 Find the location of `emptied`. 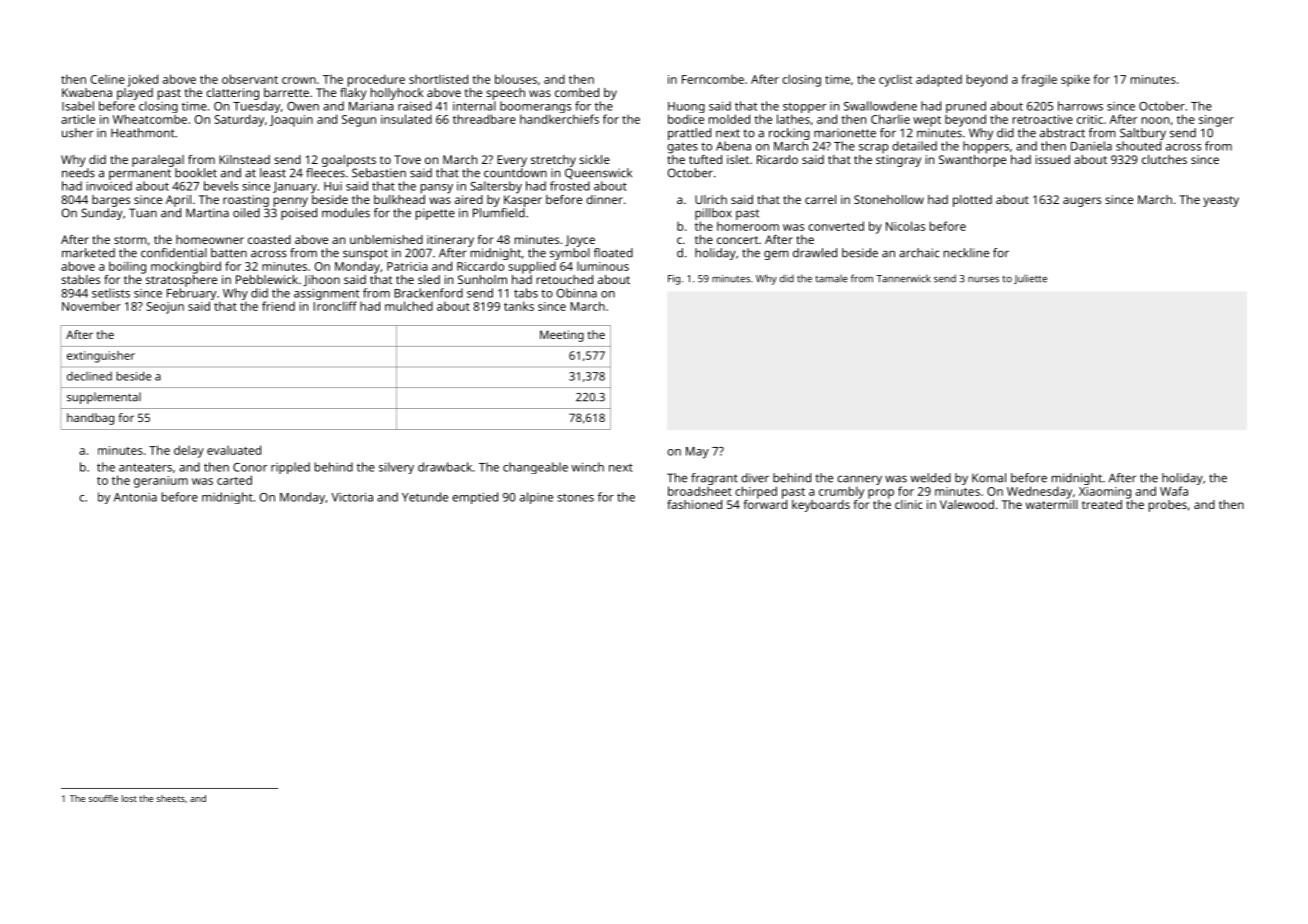

emptied is located at coordinates (475, 498).
